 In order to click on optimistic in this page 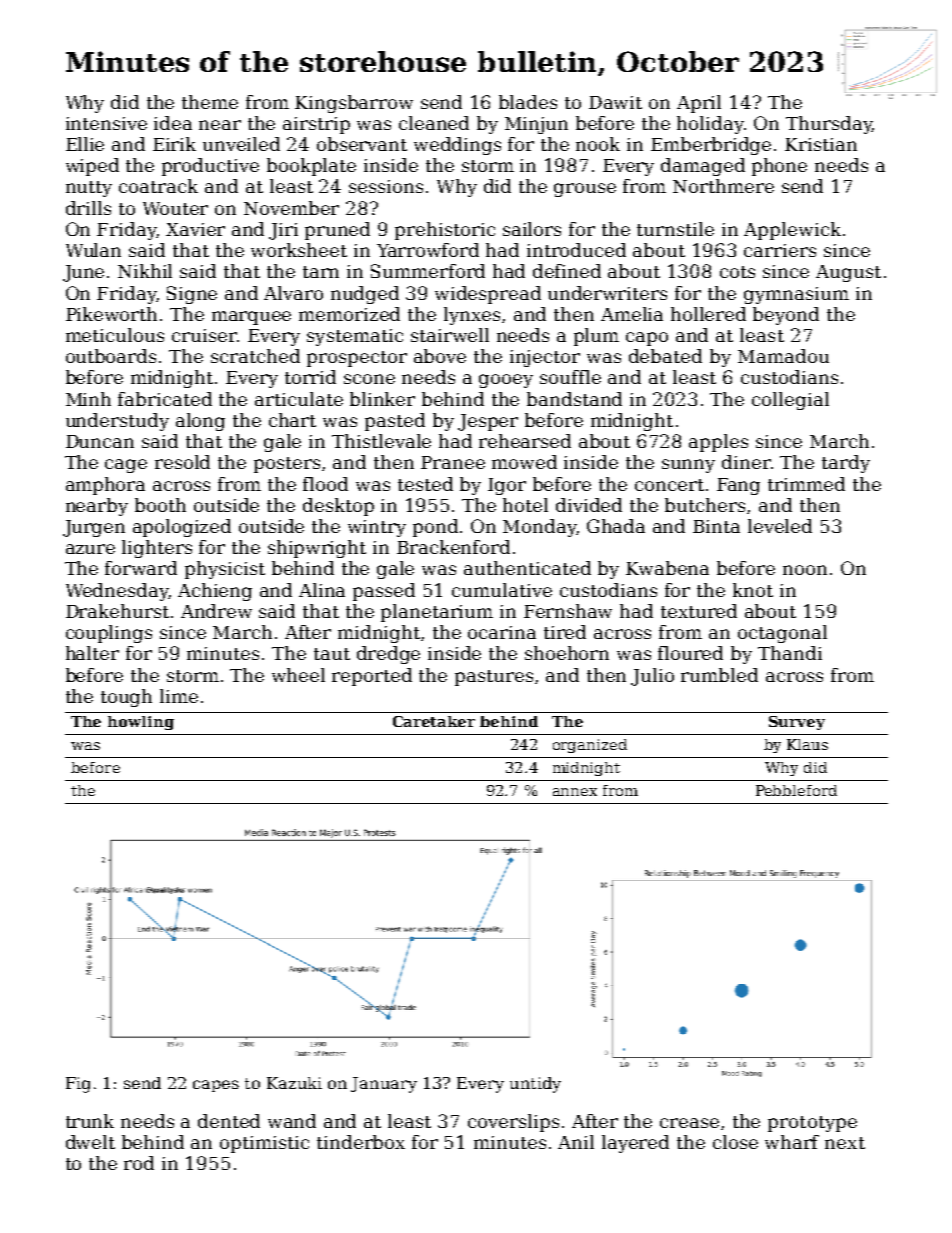, I will do `click(264, 1144)`.
